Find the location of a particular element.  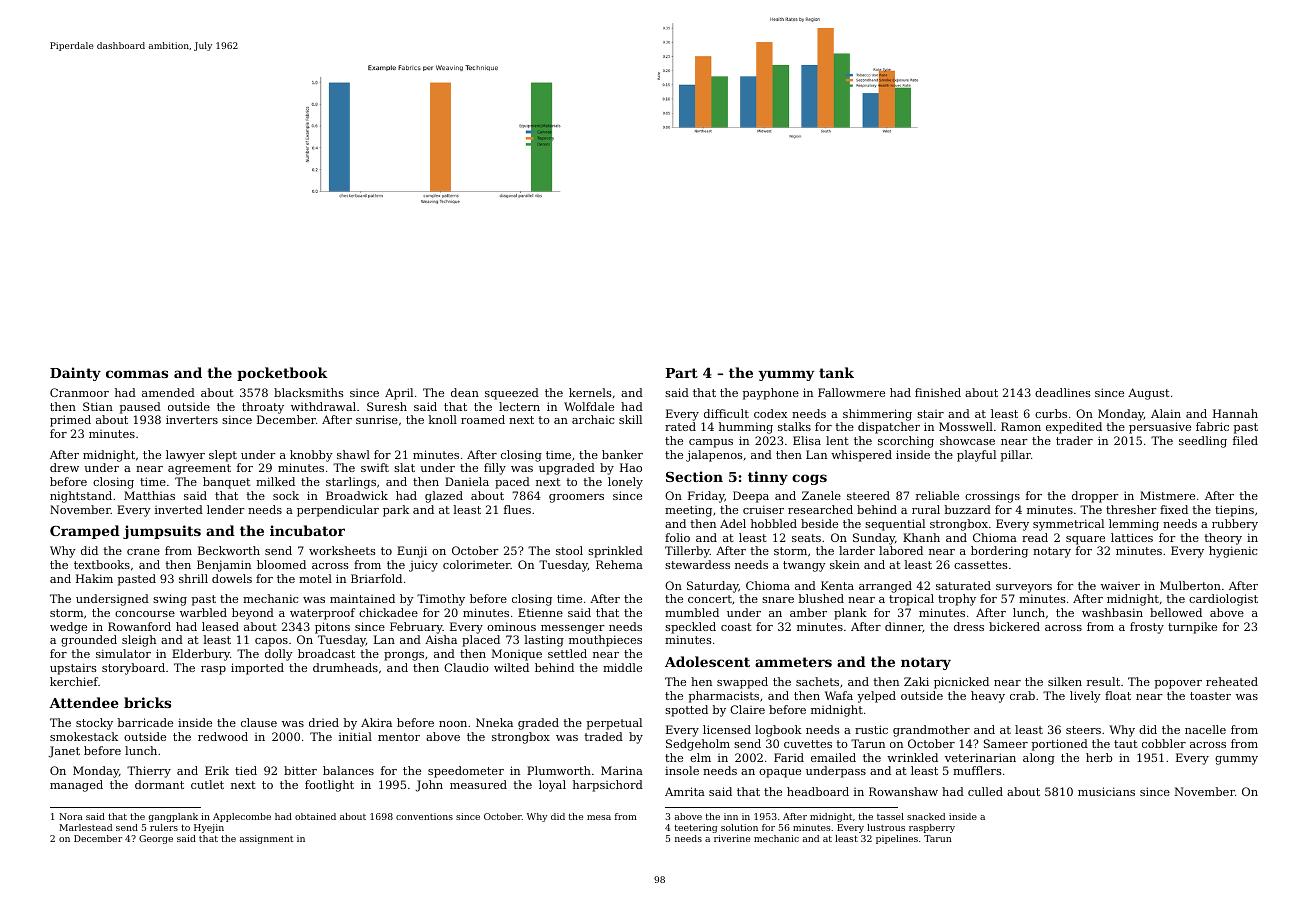

tank is located at coordinates (836, 372).
